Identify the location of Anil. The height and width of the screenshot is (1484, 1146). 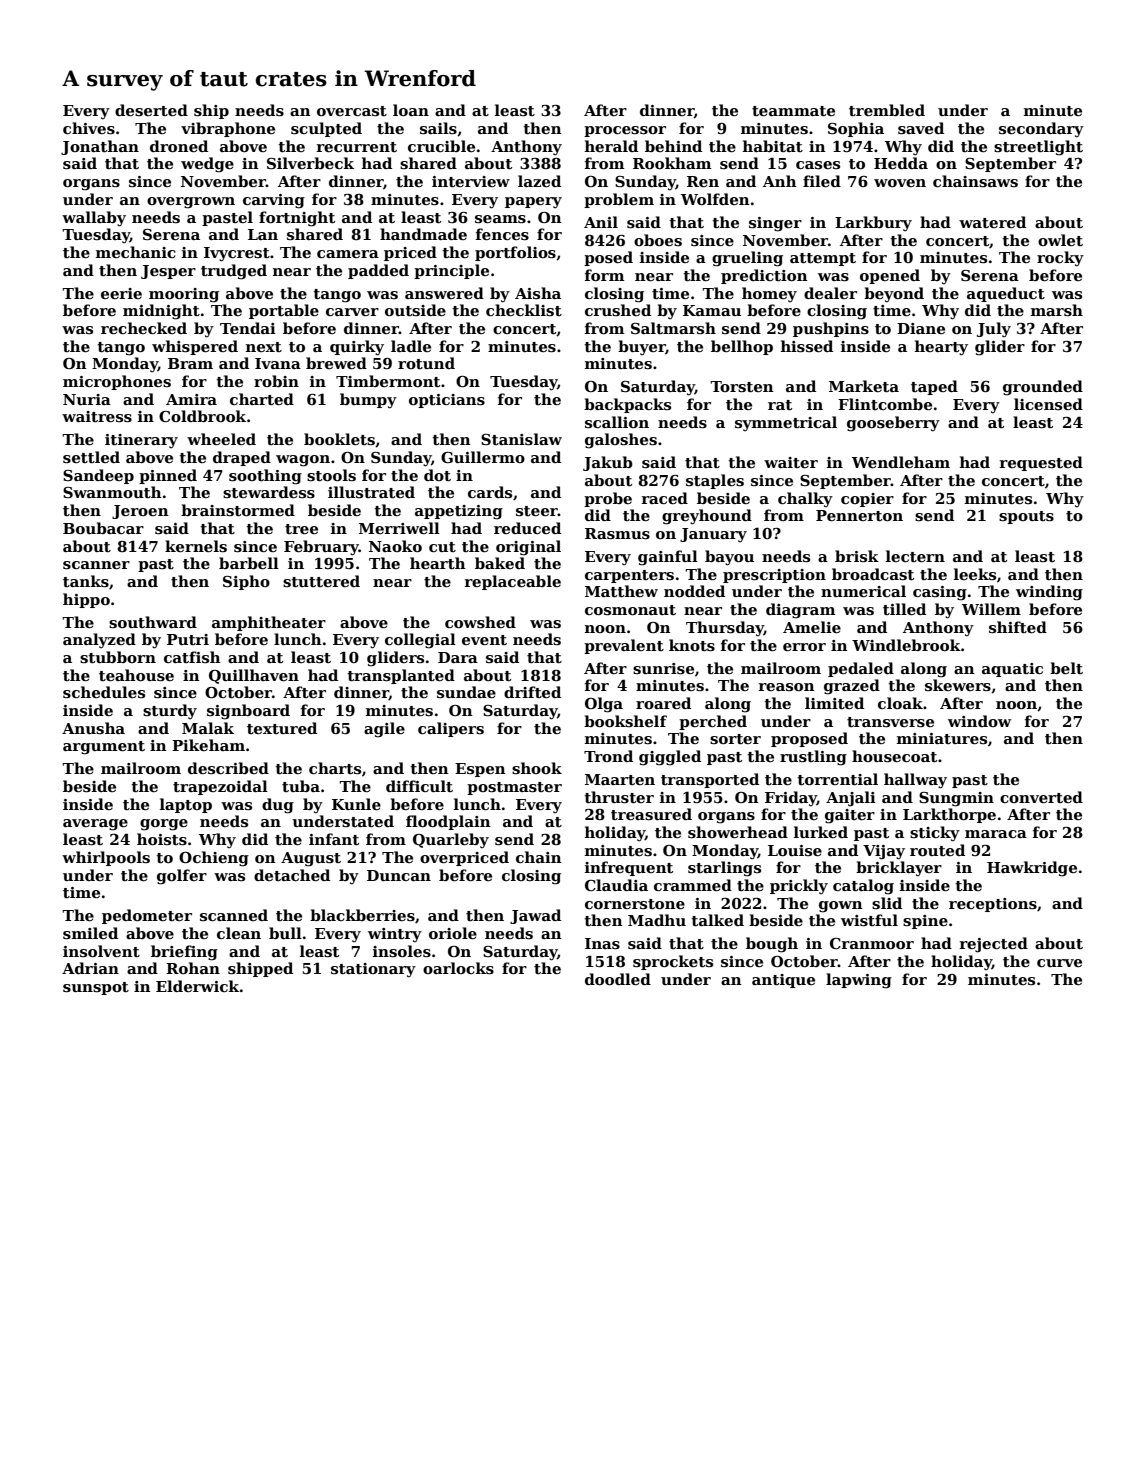
(601, 222).
